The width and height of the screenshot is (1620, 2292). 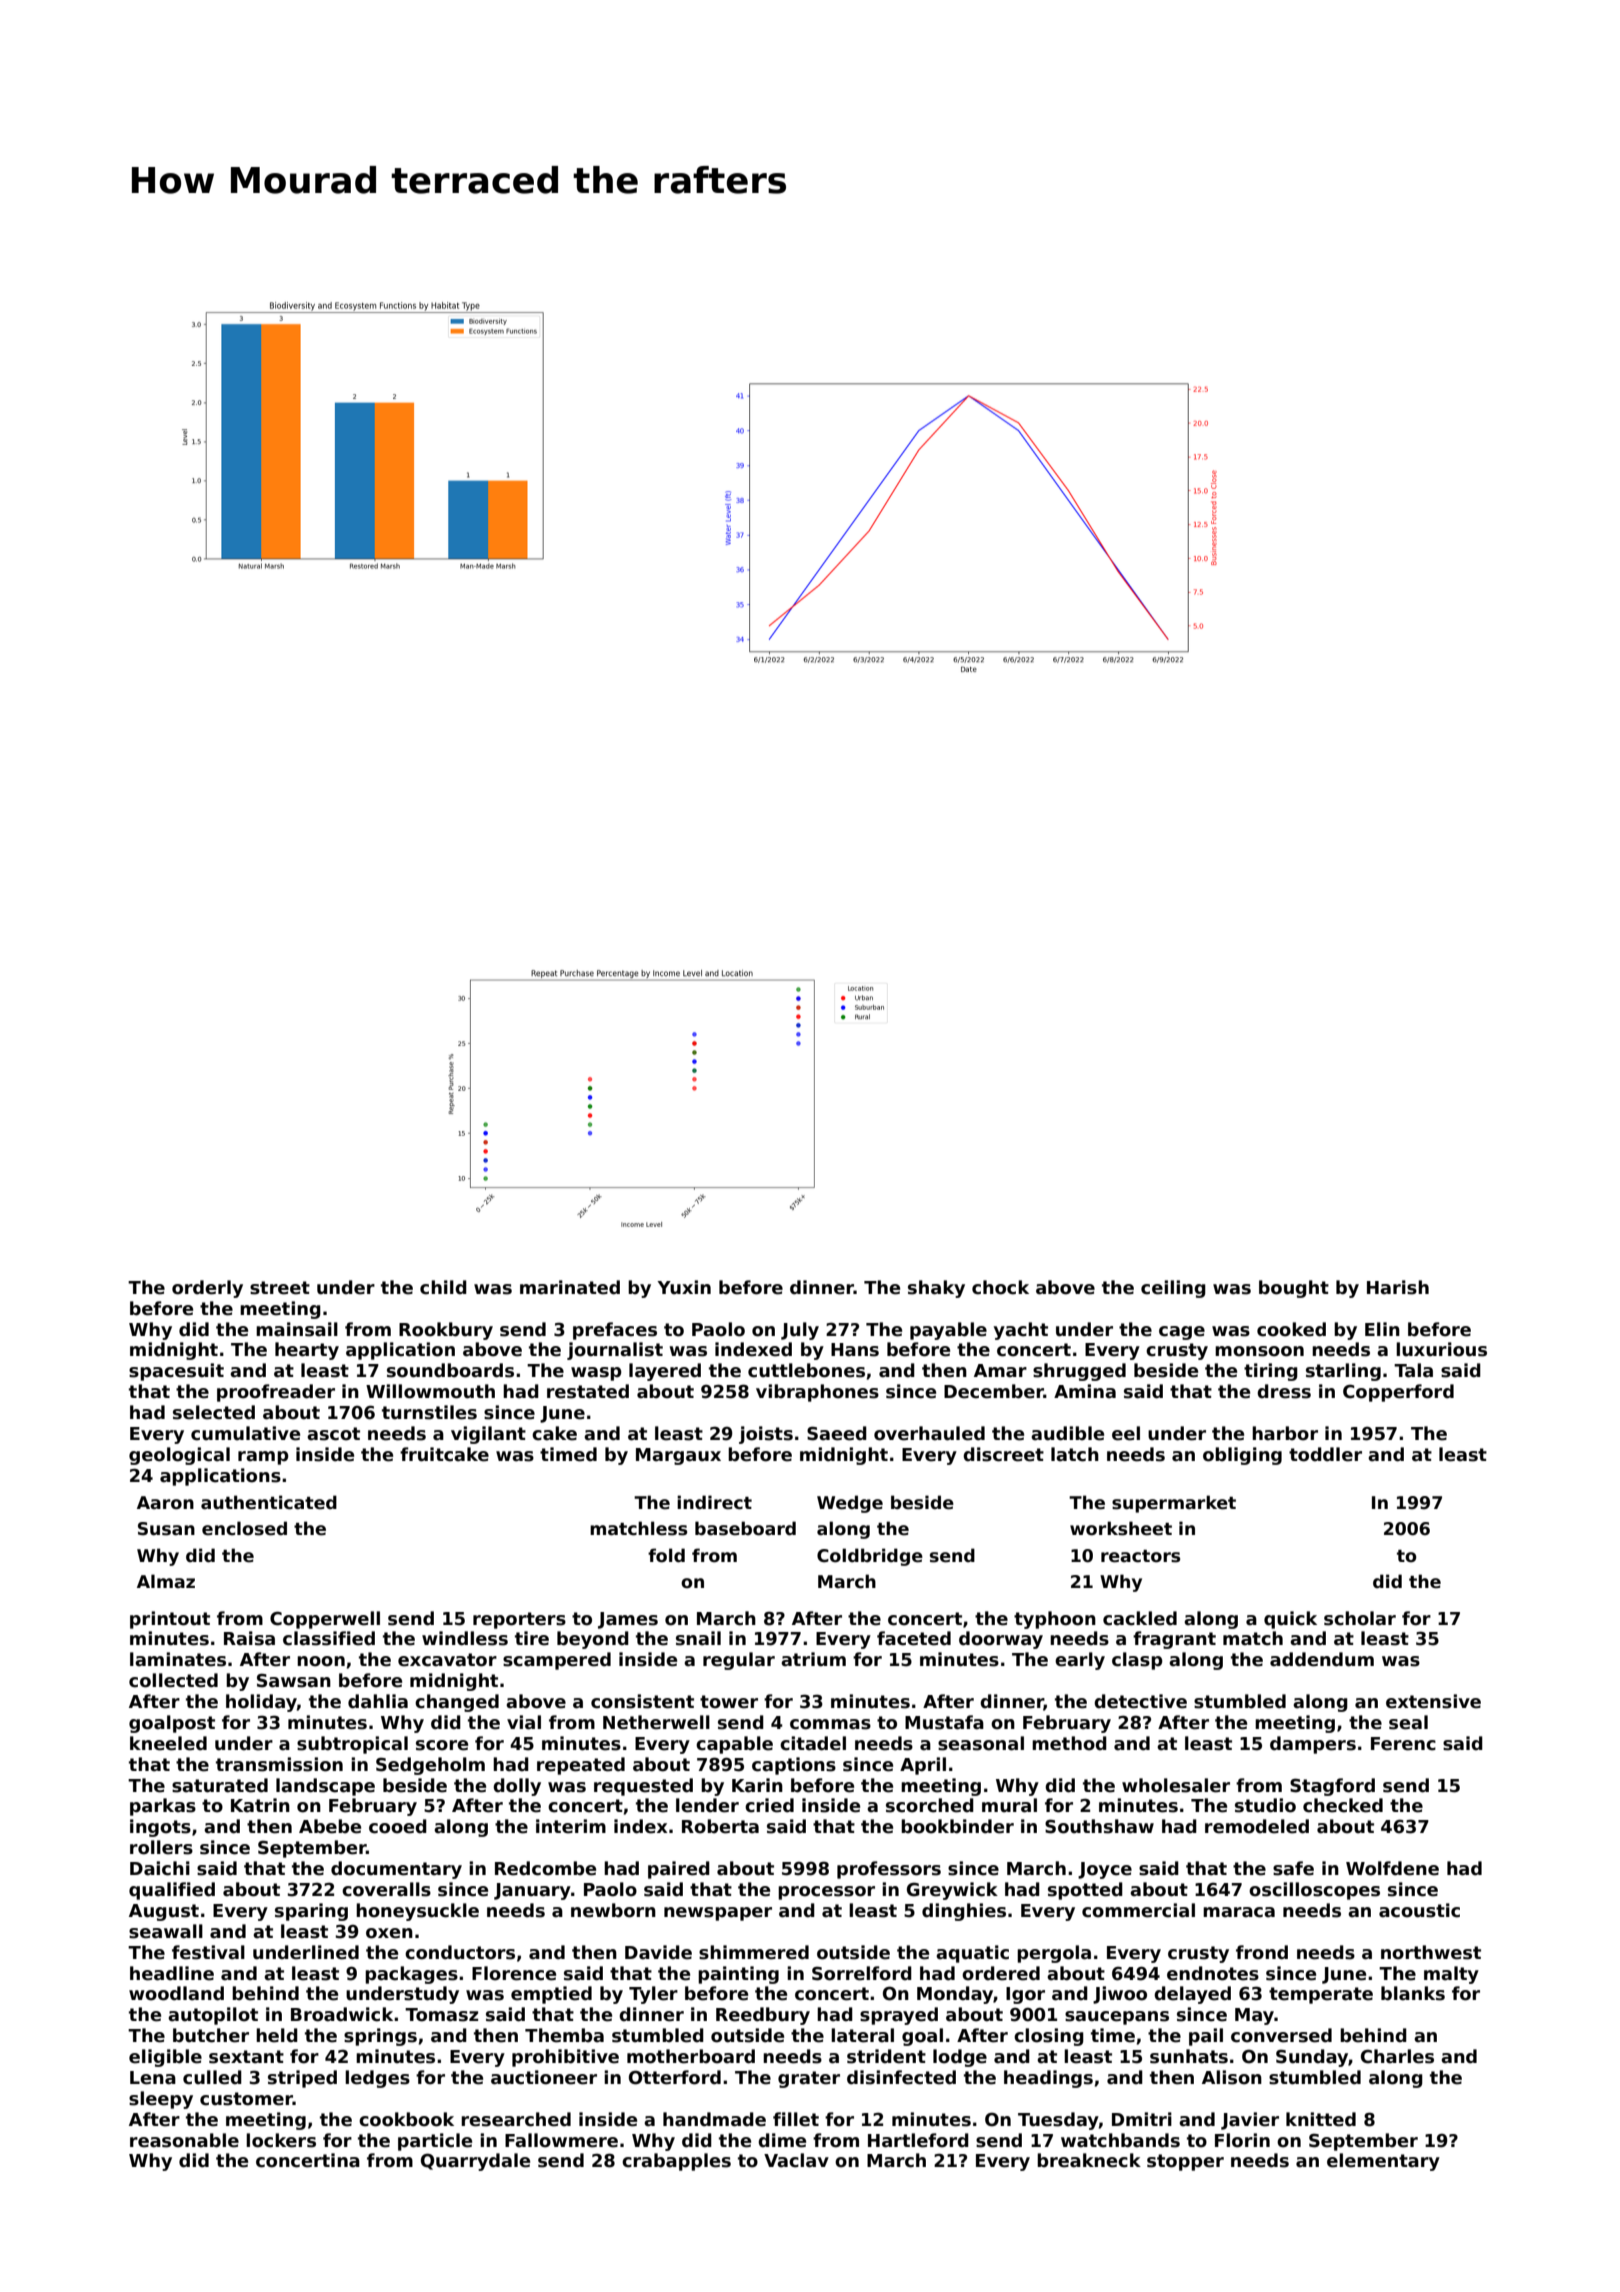 I want to click on reasonable, so click(x=184, y=2140).
